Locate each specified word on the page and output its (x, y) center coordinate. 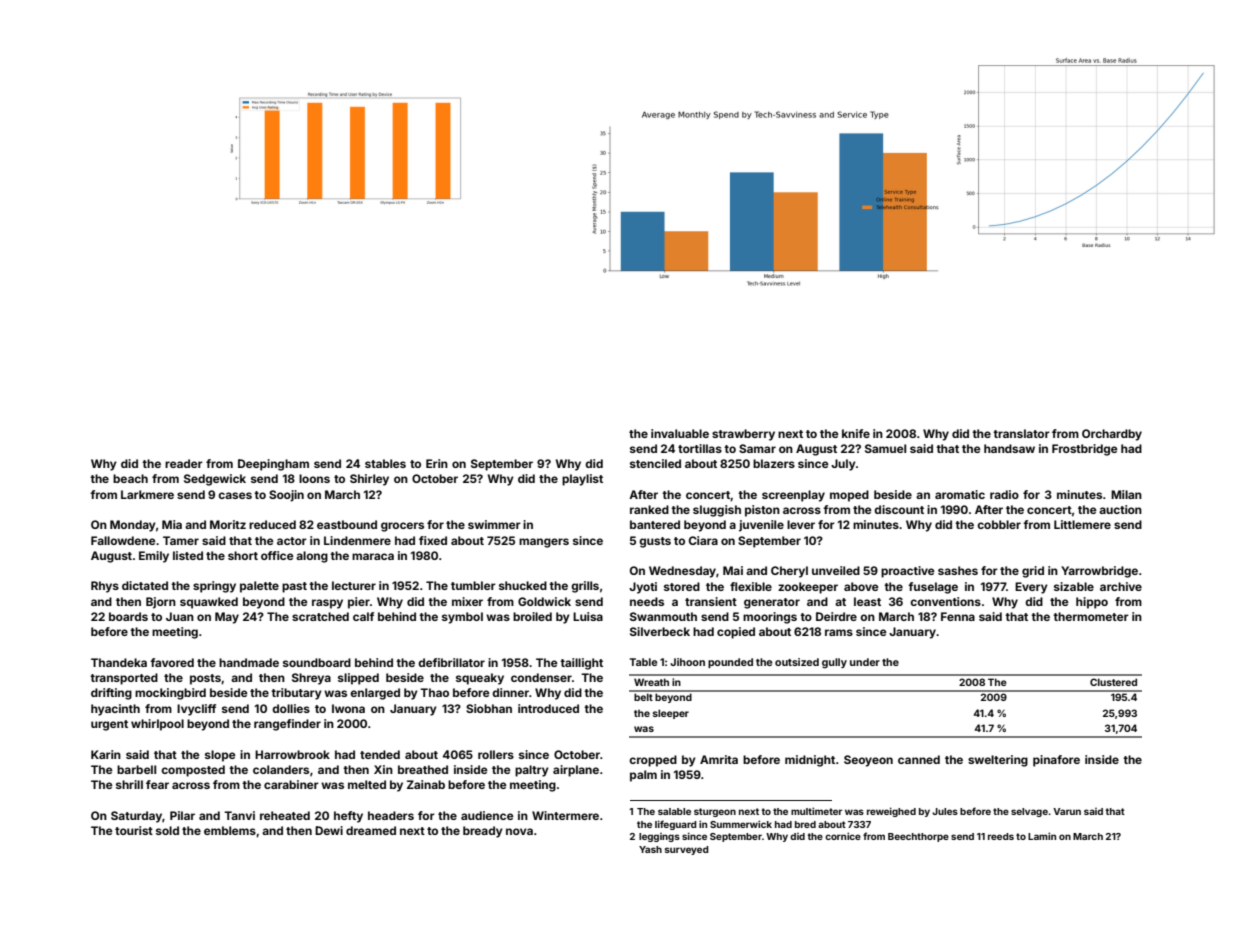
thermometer (1091, 616)
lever (801, 524)
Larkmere (147, 494)
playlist (582, 480)
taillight (581, 664)
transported (124, 679)
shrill (129, 784)
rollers (496, 754)
